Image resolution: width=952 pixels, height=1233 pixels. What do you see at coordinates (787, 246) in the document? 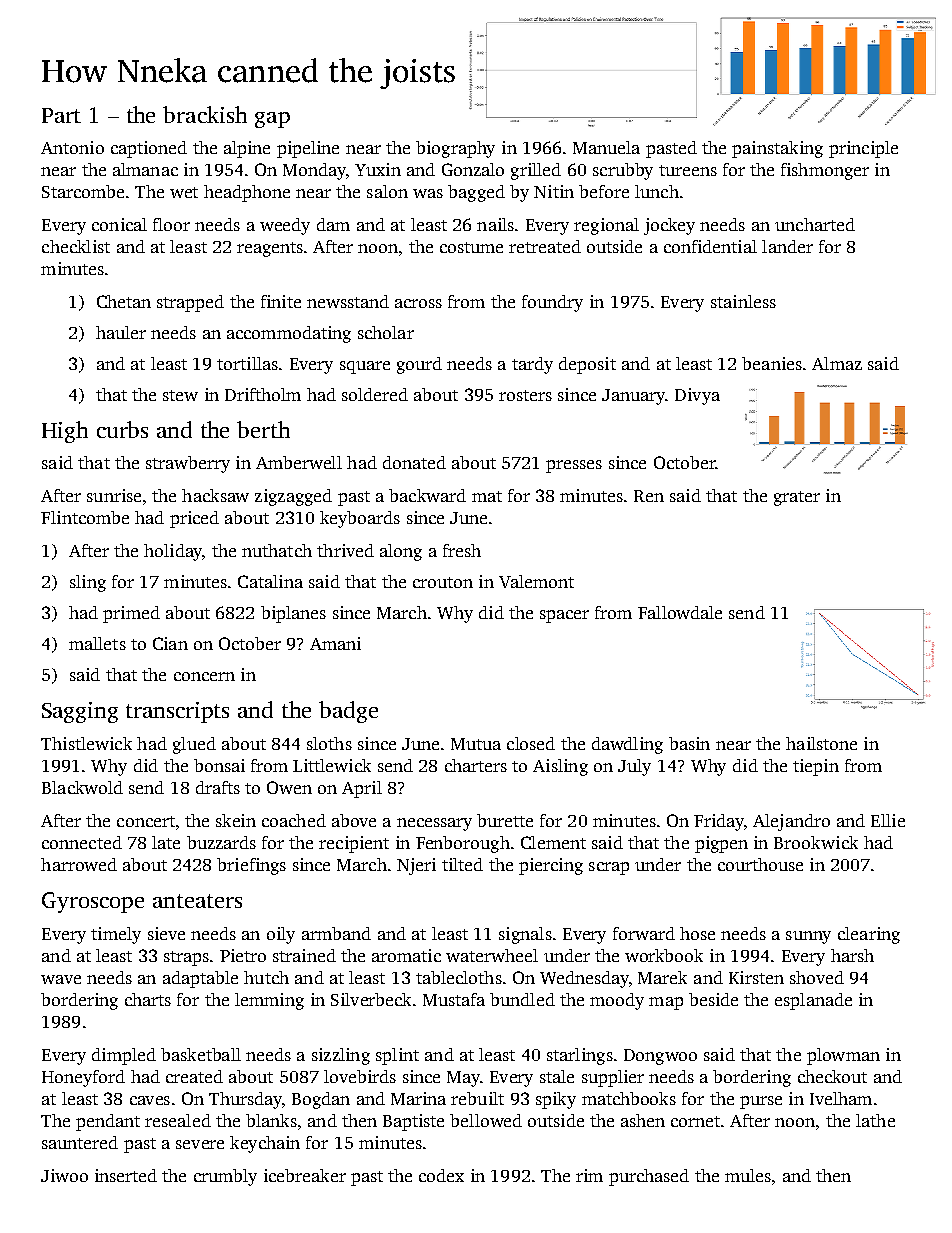
I see `lander` at bounding box center [787, 246].
